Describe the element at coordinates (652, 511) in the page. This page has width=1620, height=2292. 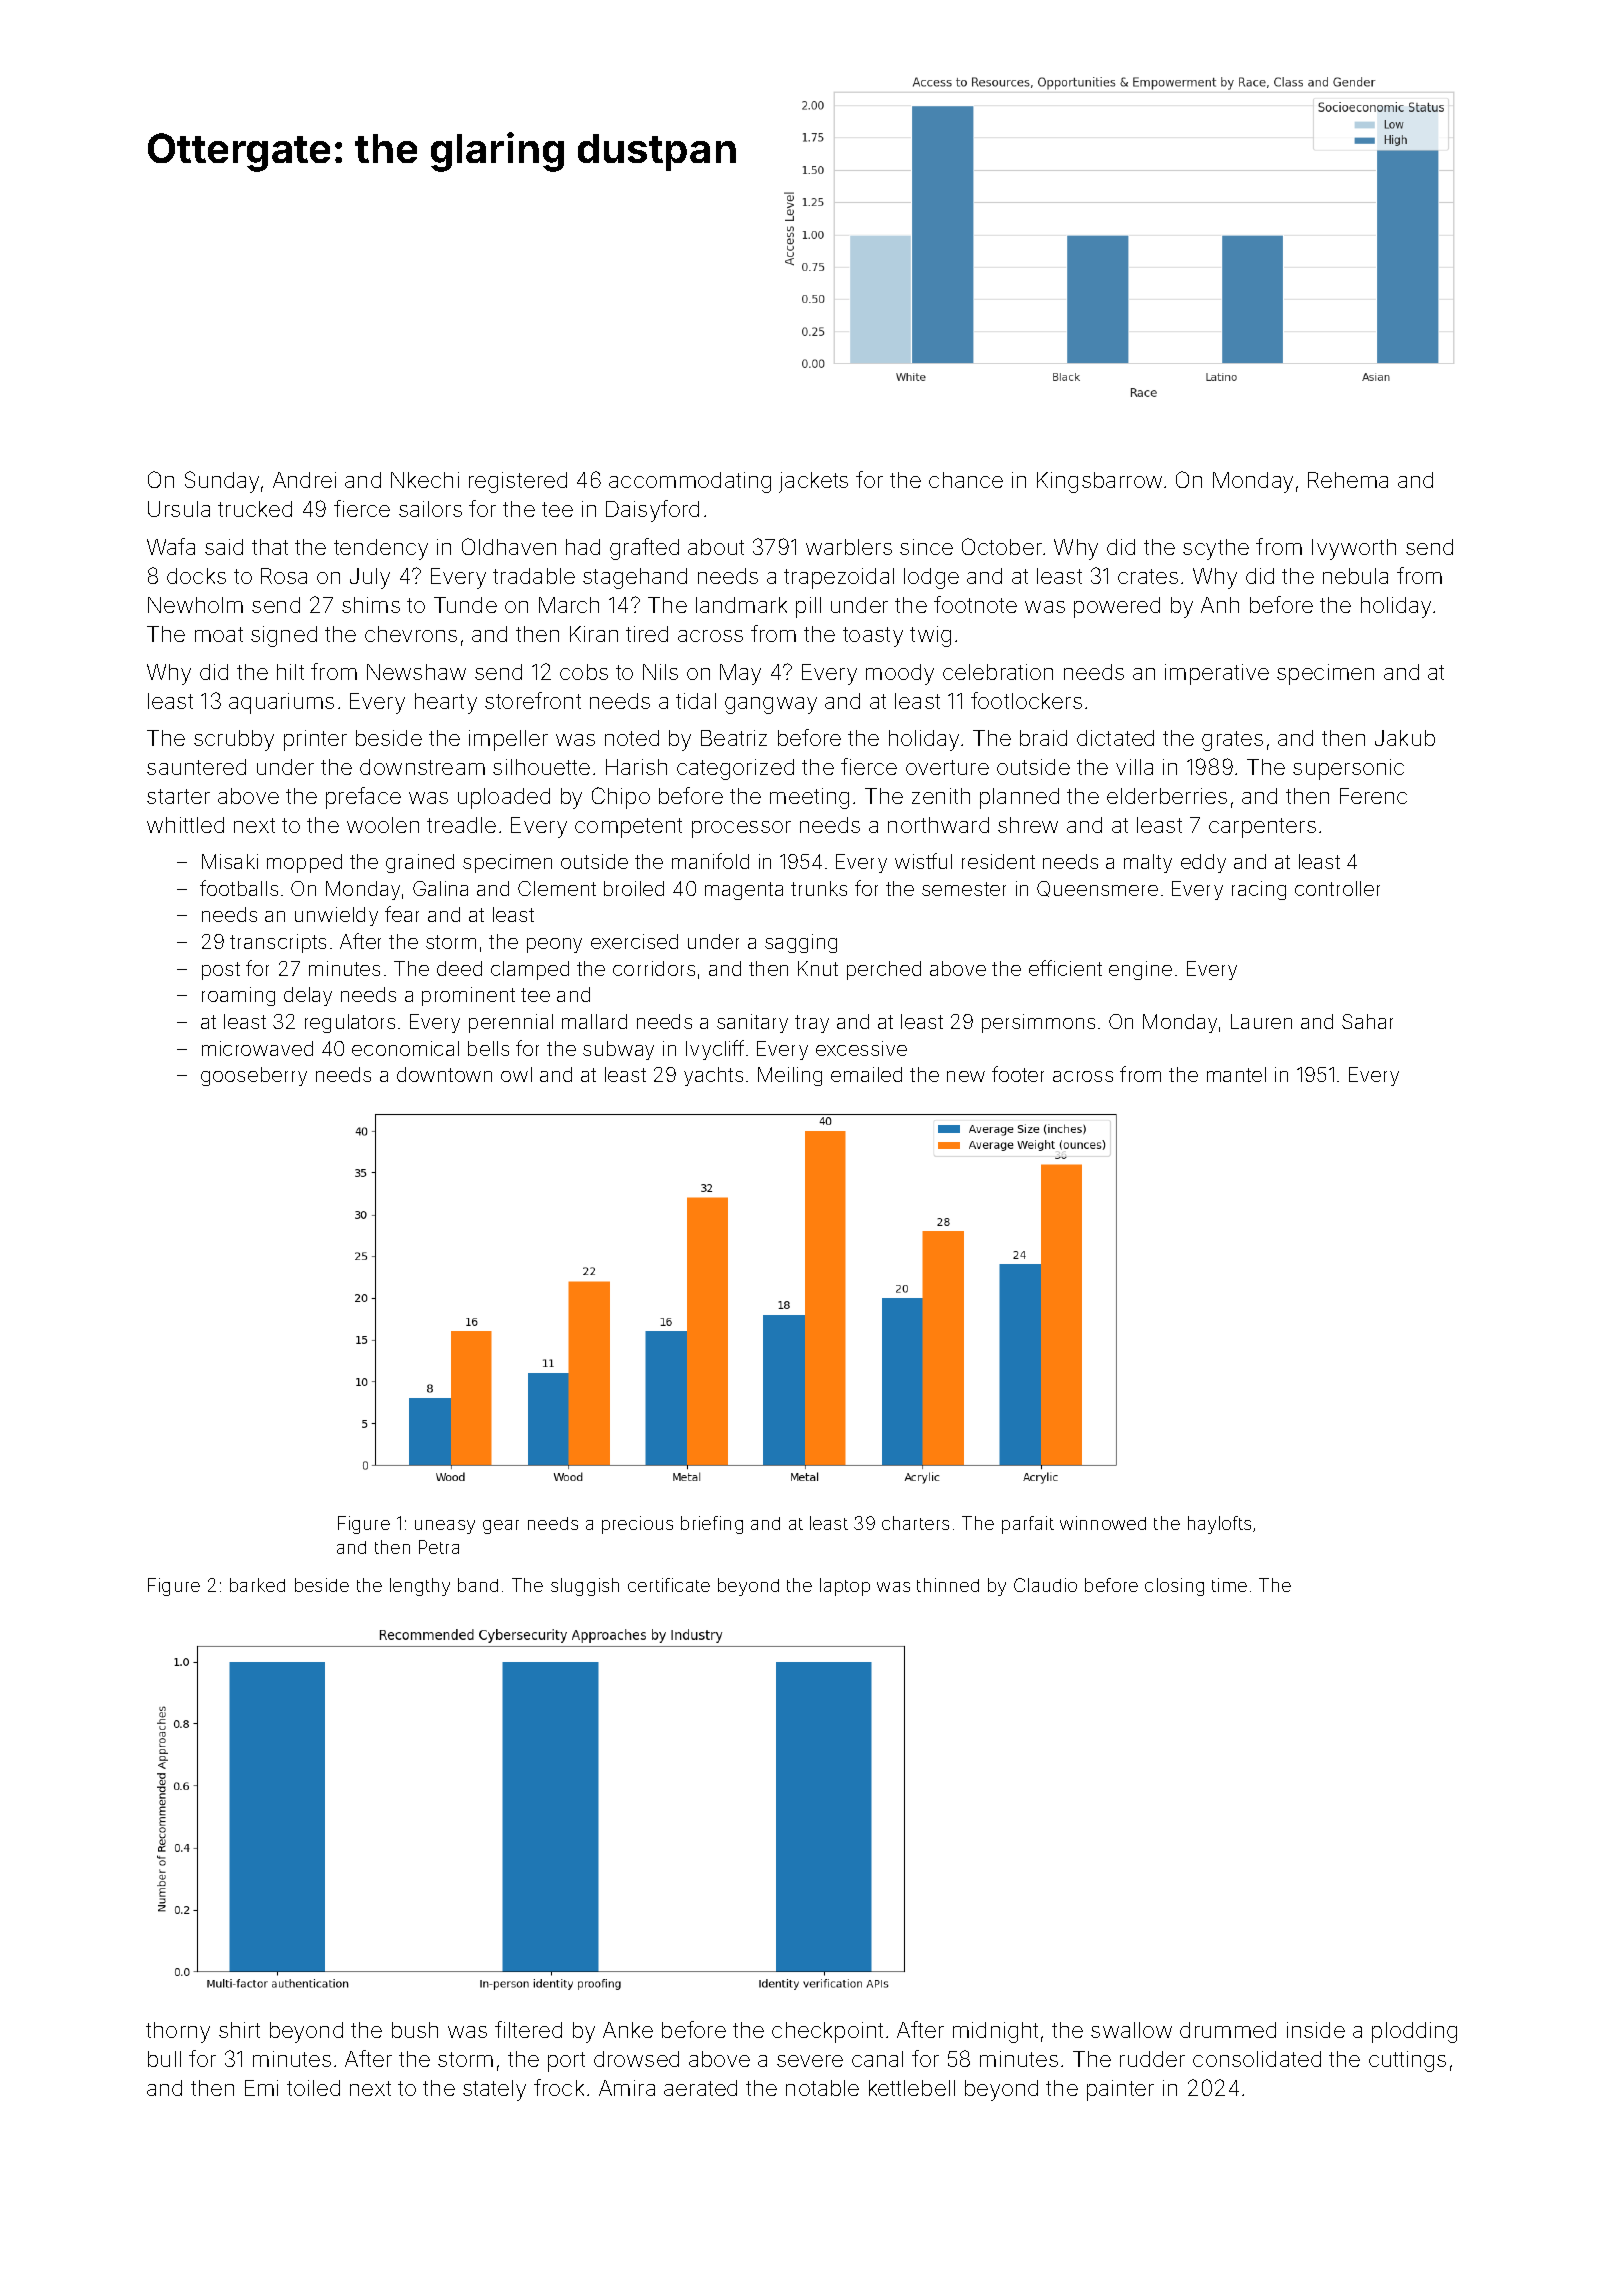
I see `Daisyford` at that location.
